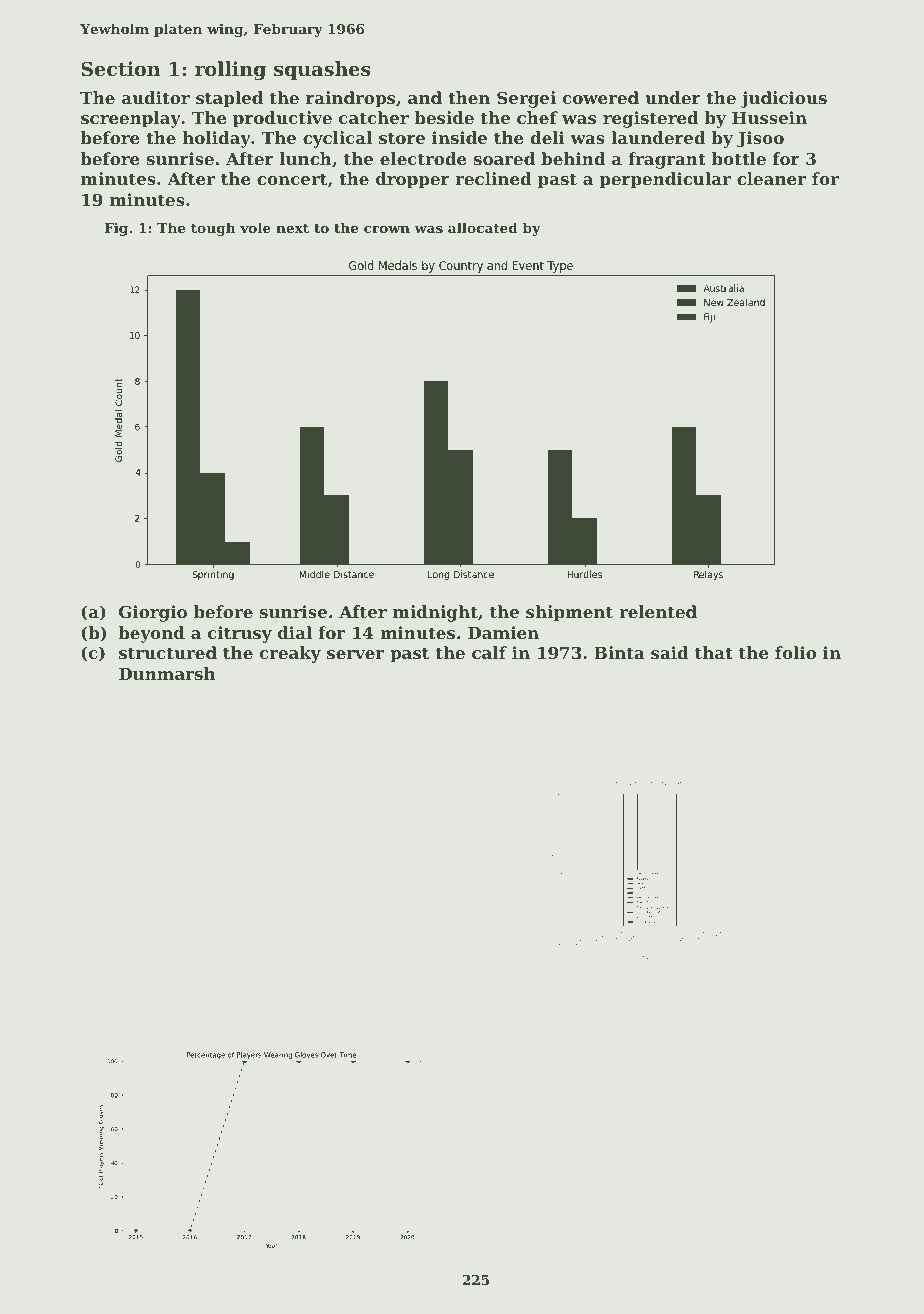 This screenshot has height=1314, width=924. I want to click on then, so click(469, 97).
